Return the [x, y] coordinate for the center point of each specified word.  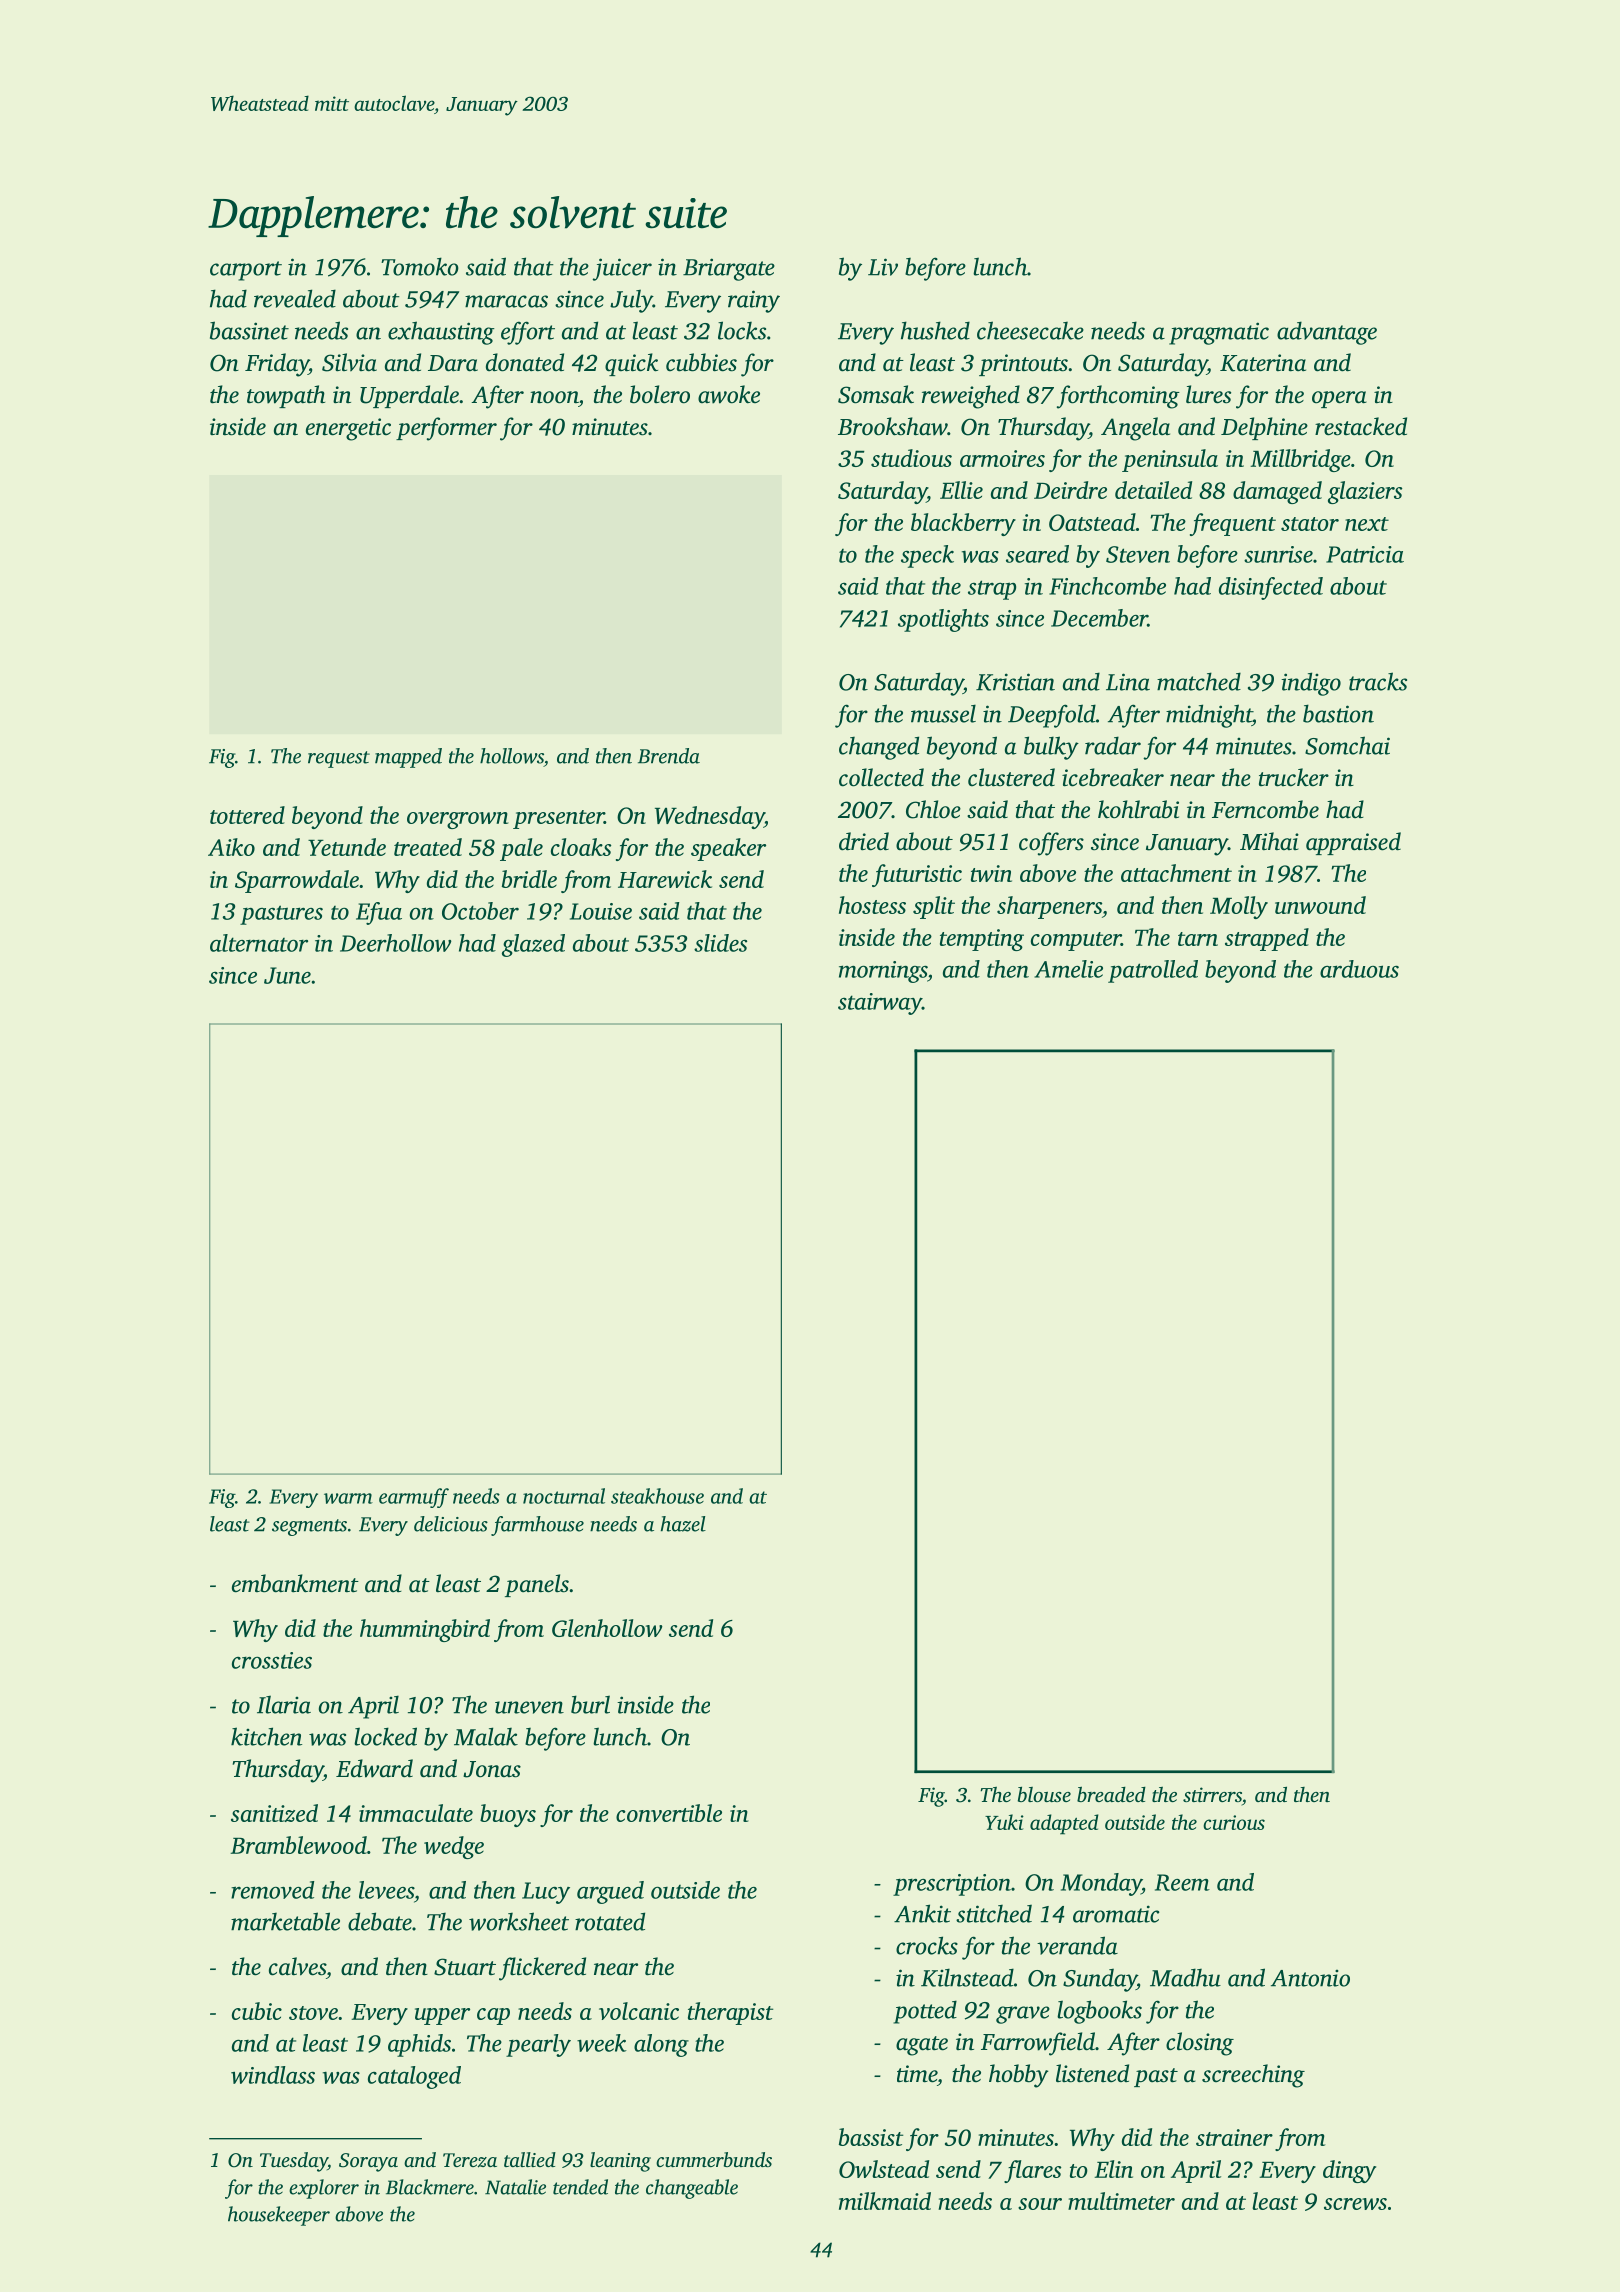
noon [554, 397]
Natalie [515, 2187]
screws [1355, 2204]
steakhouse [657, 1496]
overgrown [458, 820]
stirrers [1212, 1794]
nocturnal [564, 1496]
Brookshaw [892, 426]
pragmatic [1219, 333]
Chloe [933, 809]
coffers [1051, 844]
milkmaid [885, 2201]
